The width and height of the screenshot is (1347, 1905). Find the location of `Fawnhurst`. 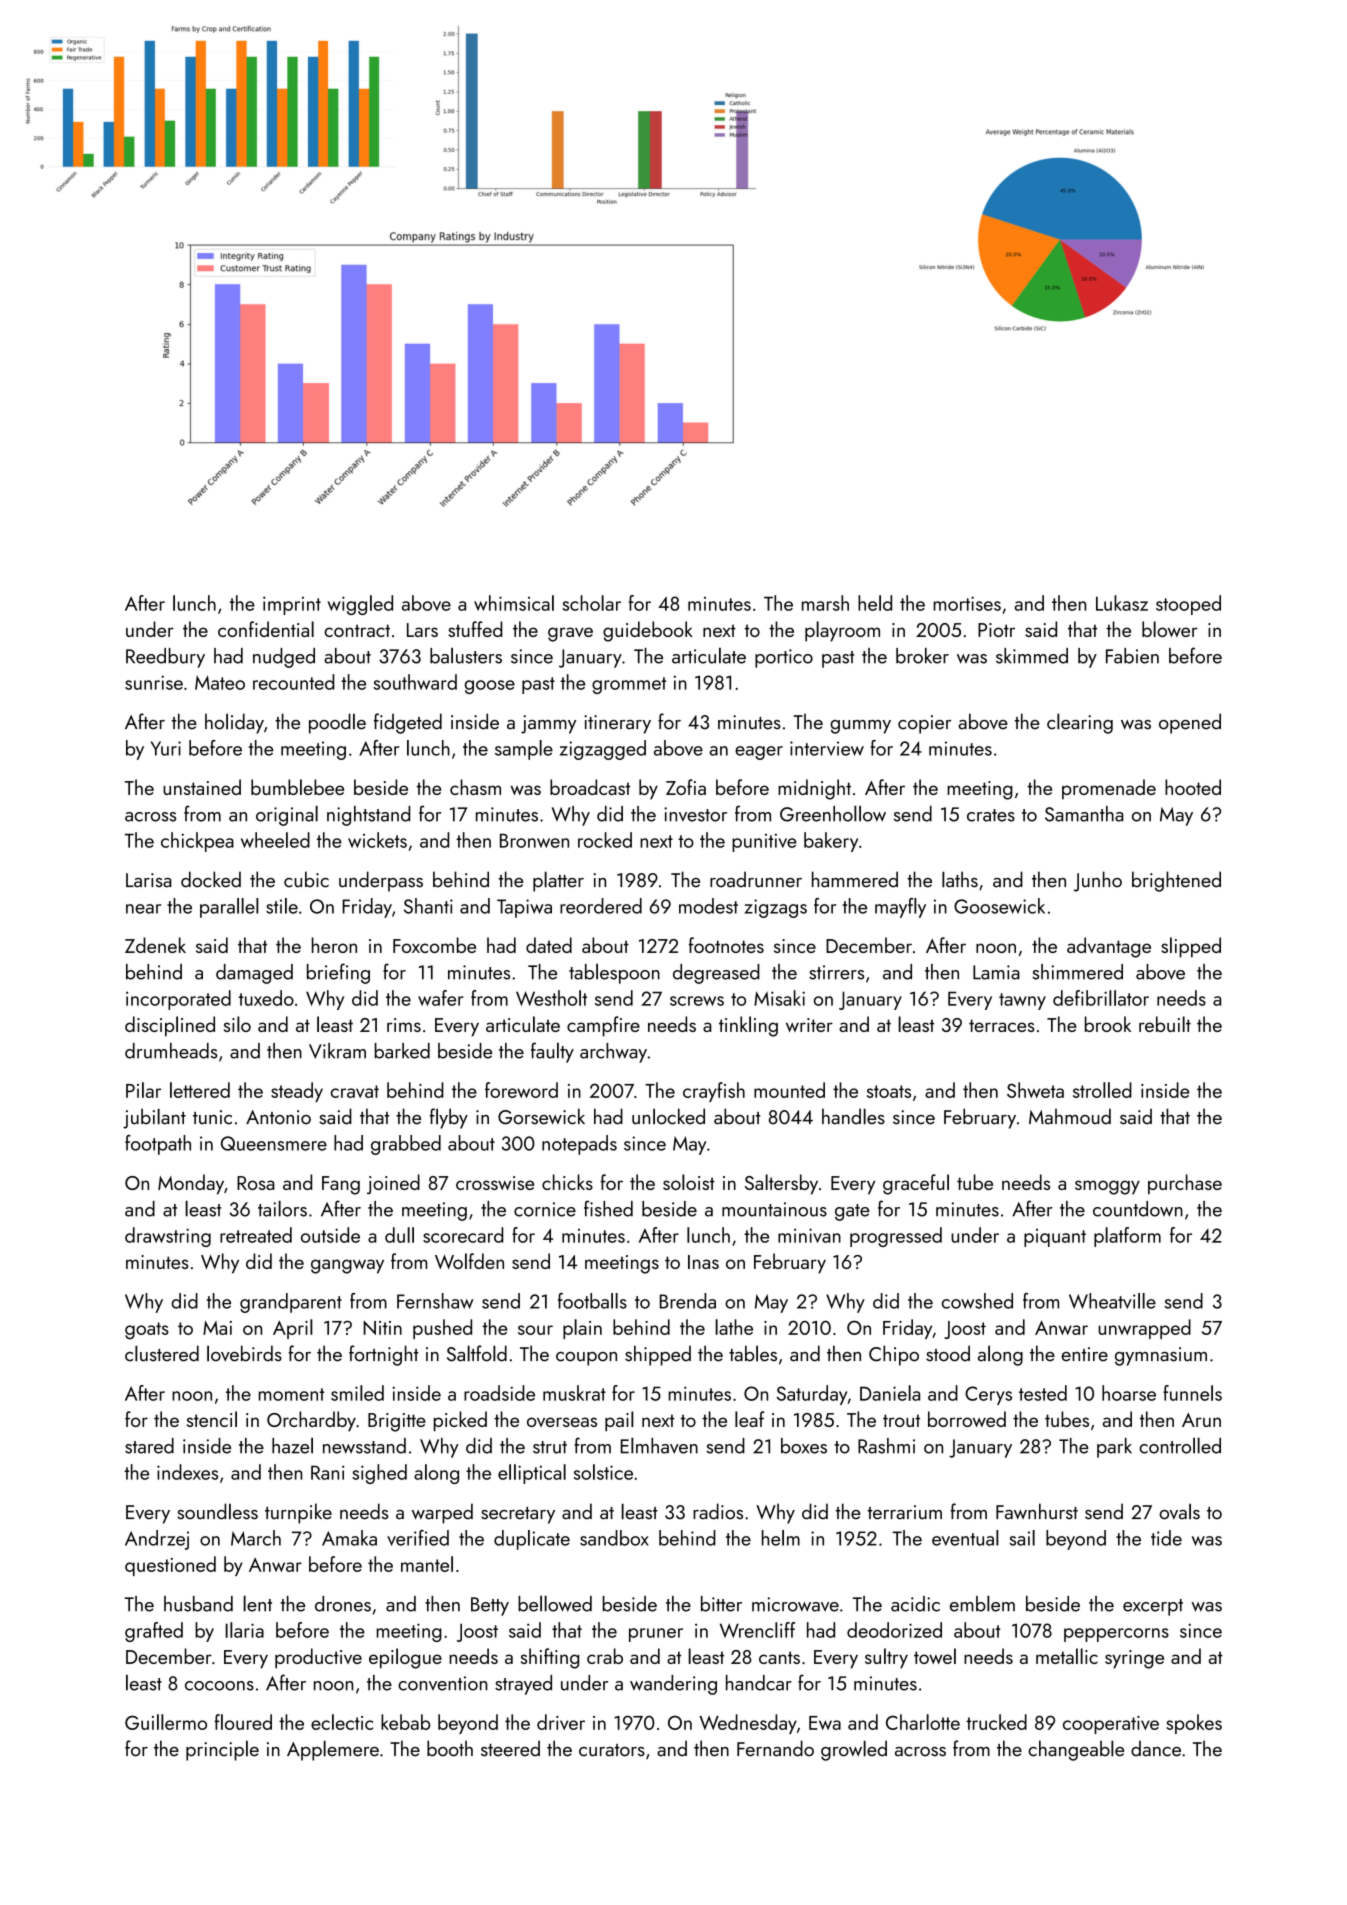

Fawnhurst is located at coordinates (1037, 1511).
